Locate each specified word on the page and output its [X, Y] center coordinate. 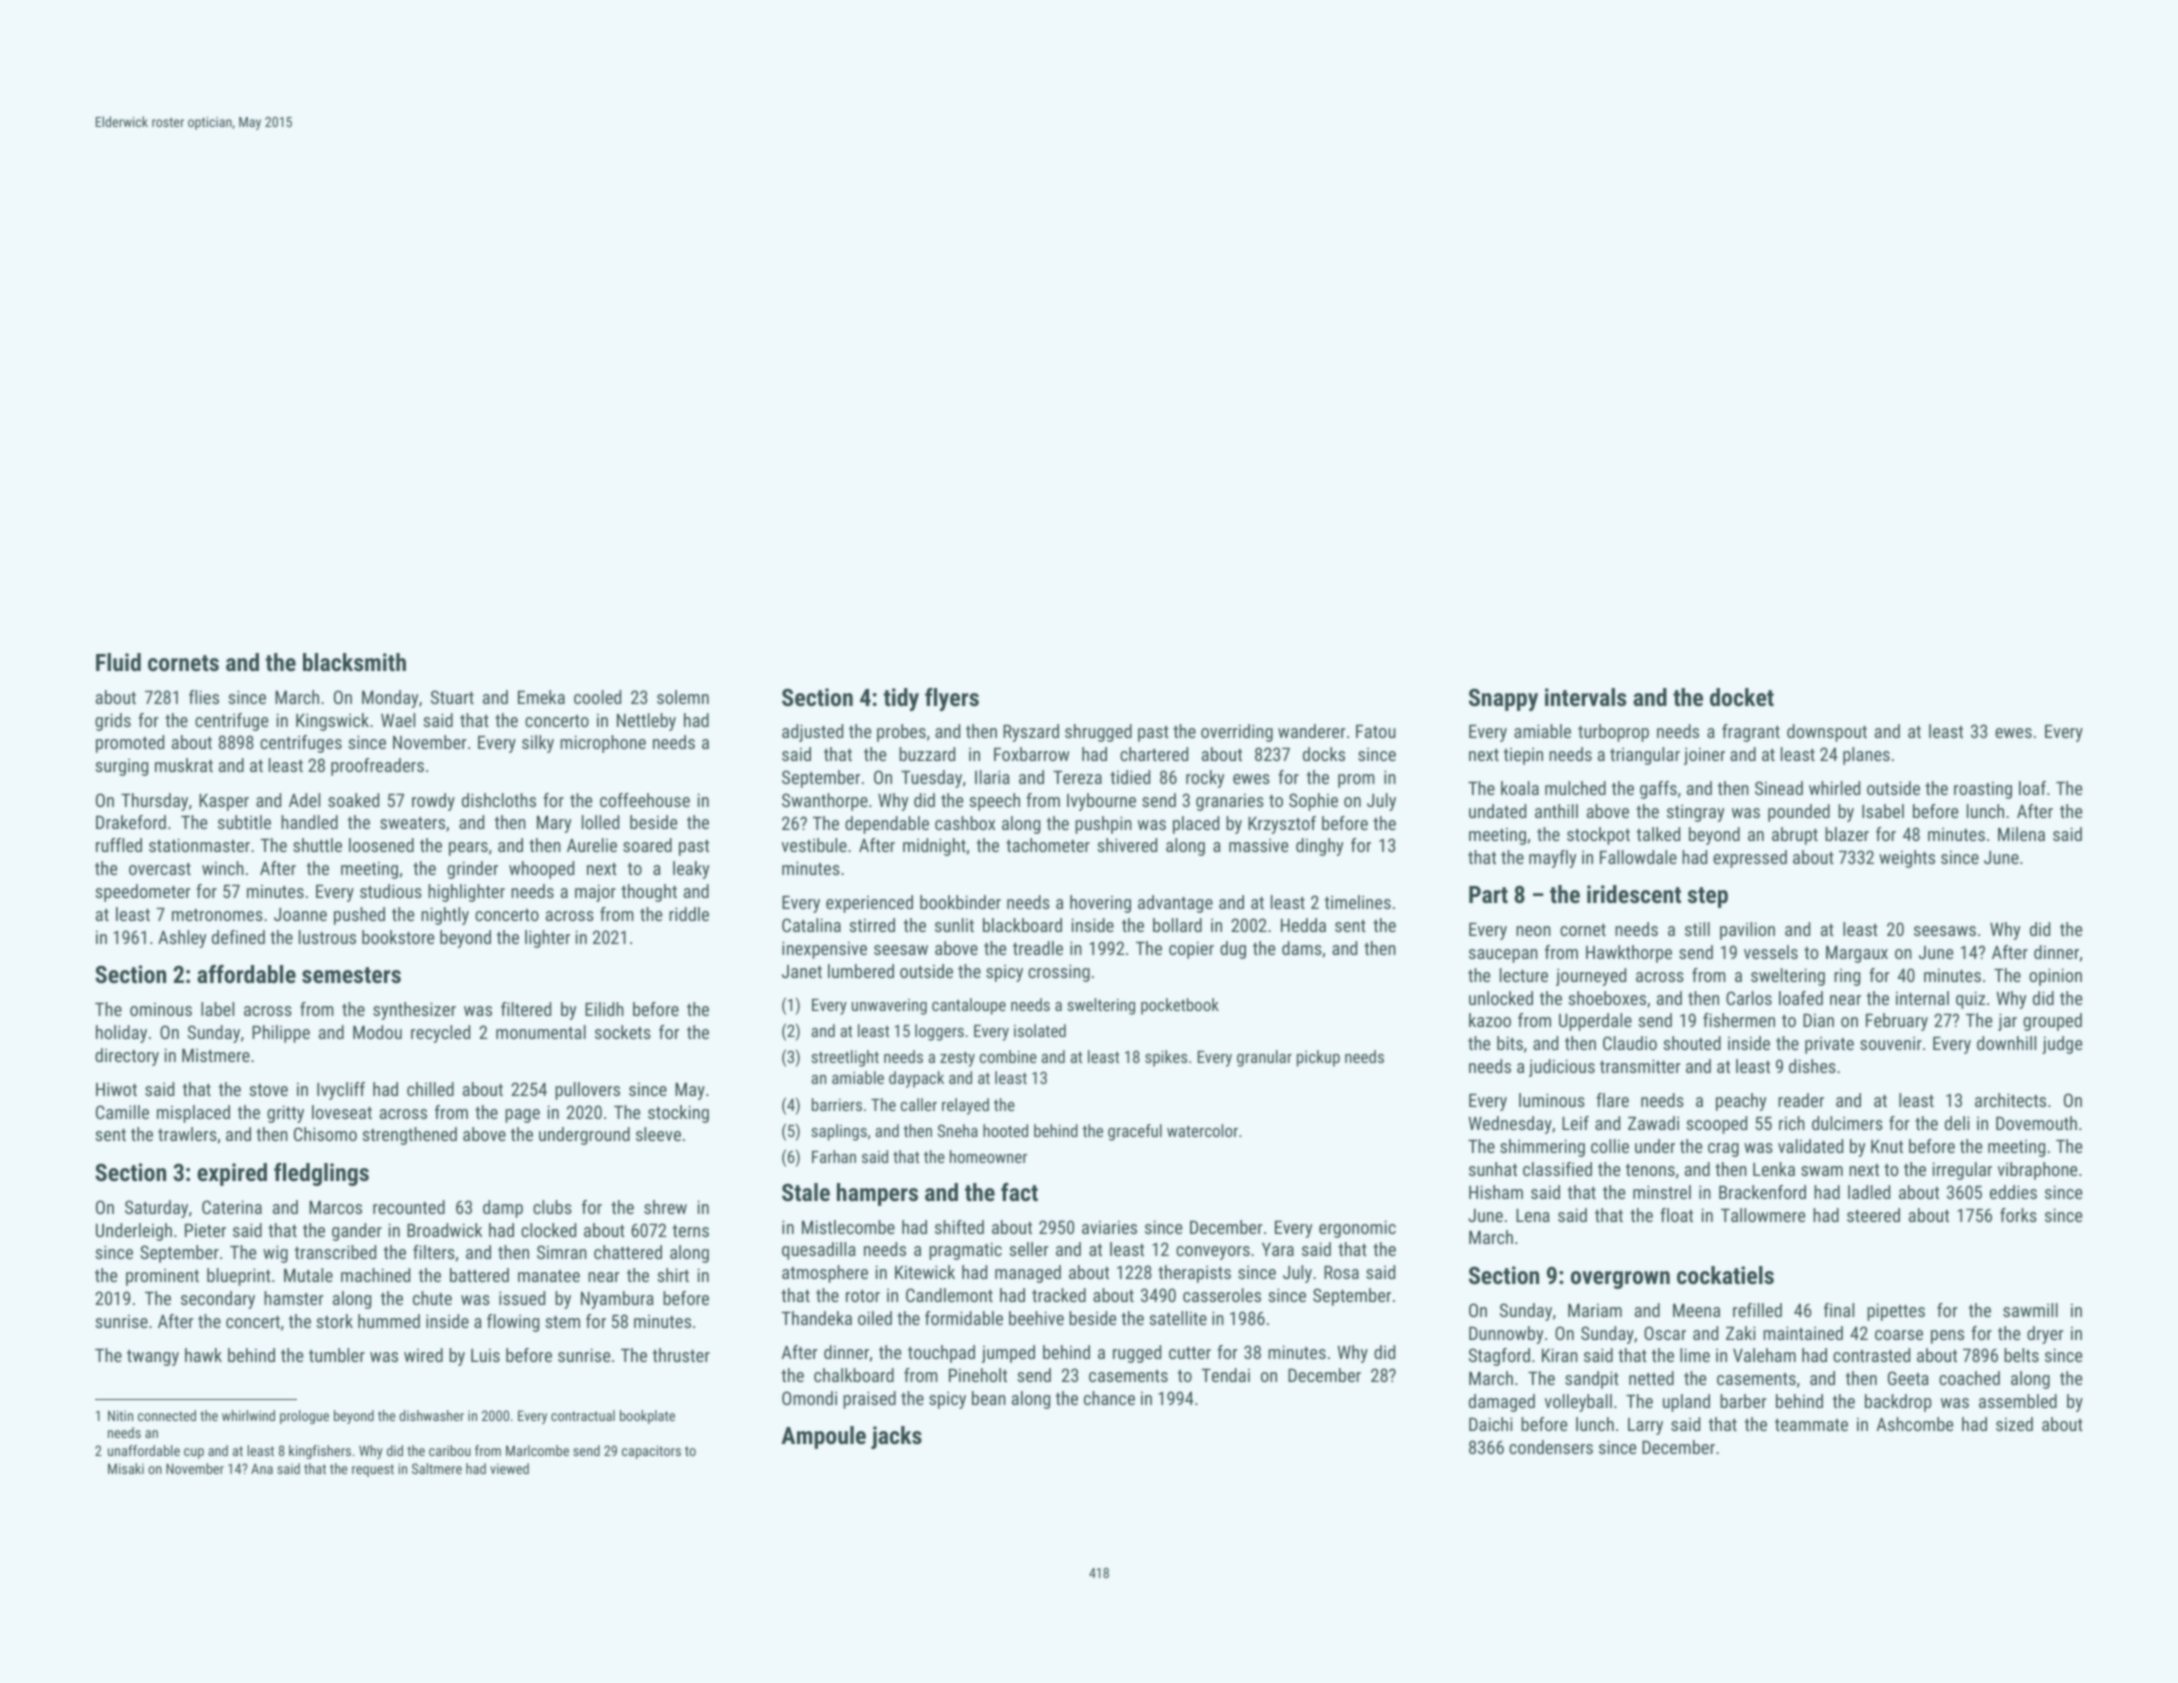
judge [2062, 1045]
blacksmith [354, 662]
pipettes [1896, 1312]
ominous [161, 1009]
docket [1742, 697]
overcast [160, 869]
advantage [1175, 904]
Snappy [1503, 699]
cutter [1190, 1353]
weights [1907, 859]
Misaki [126, 1468]
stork [334, 1321]
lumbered [861, 971]
